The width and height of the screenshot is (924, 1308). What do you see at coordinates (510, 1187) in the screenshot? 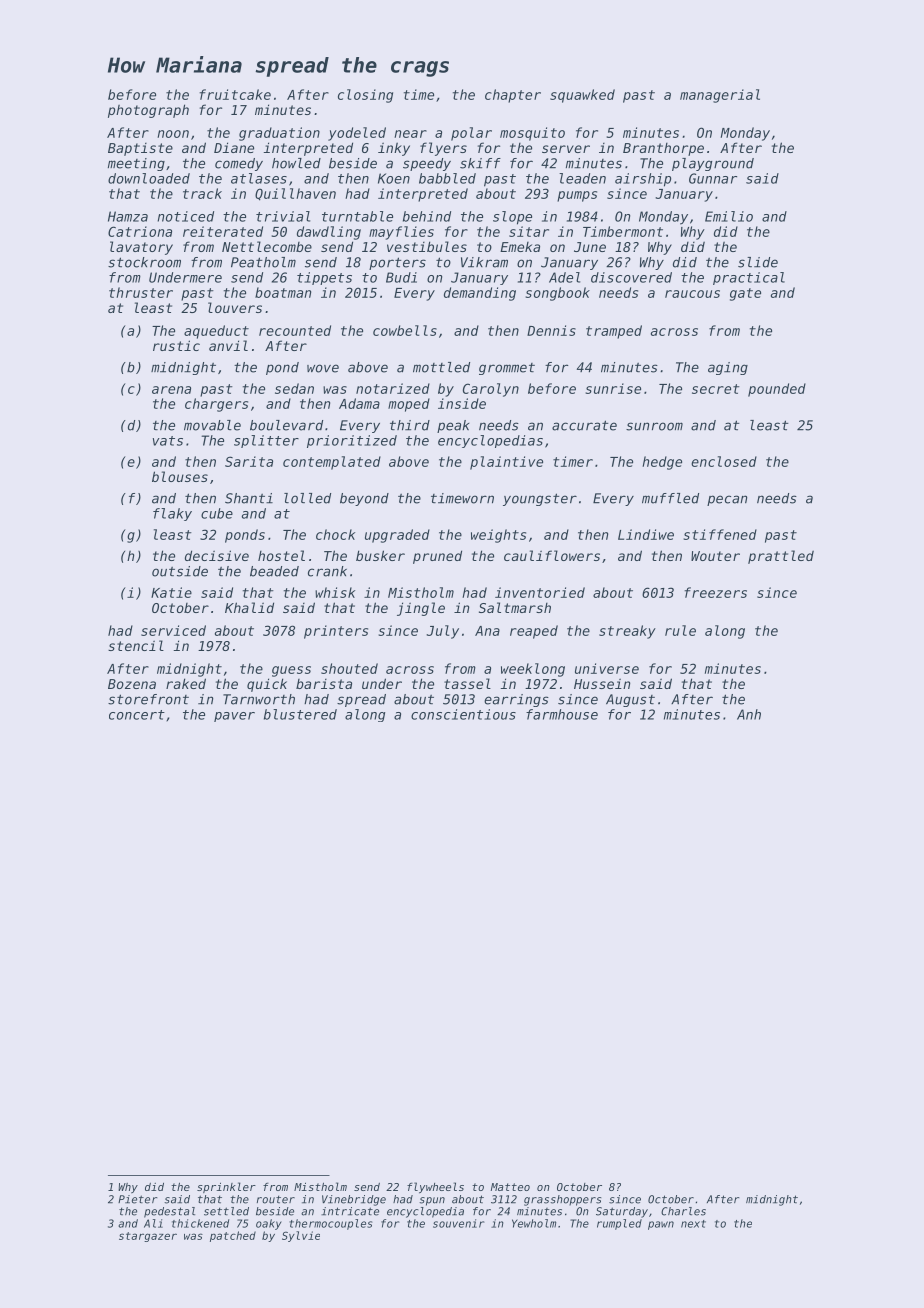
I see `Matteo` at bounding box center [510, 1187].
